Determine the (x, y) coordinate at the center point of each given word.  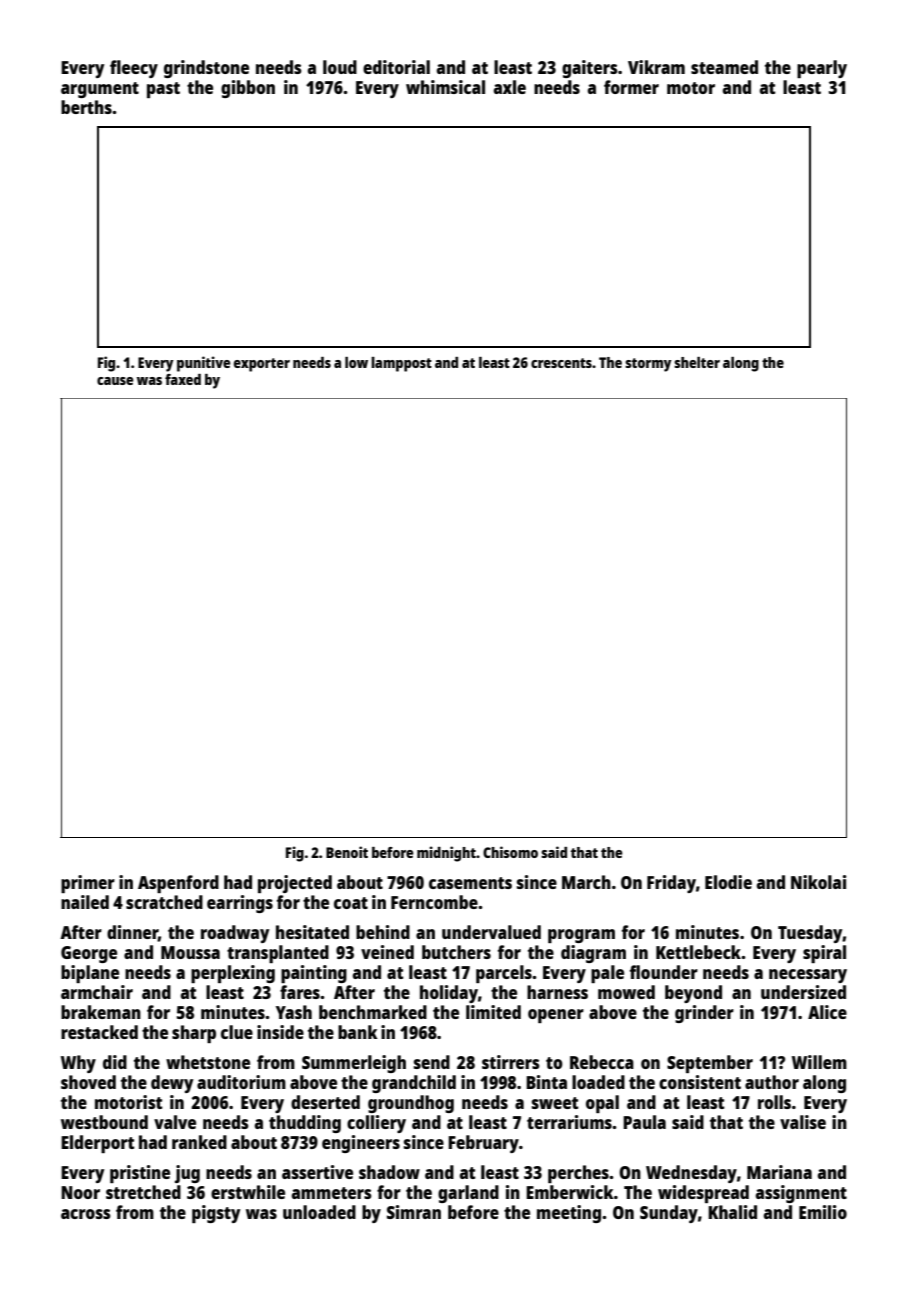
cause (115, 381)
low (356, 362)
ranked (199, 1142)
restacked (99, 1032)
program (581, 936)
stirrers (511, 1062)
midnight (446, 854)
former (631, 87)
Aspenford (178, 884)
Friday (671, 884)
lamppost (401, 364)
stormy (648, 365)
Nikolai (818, 882)
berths (86, 107)
